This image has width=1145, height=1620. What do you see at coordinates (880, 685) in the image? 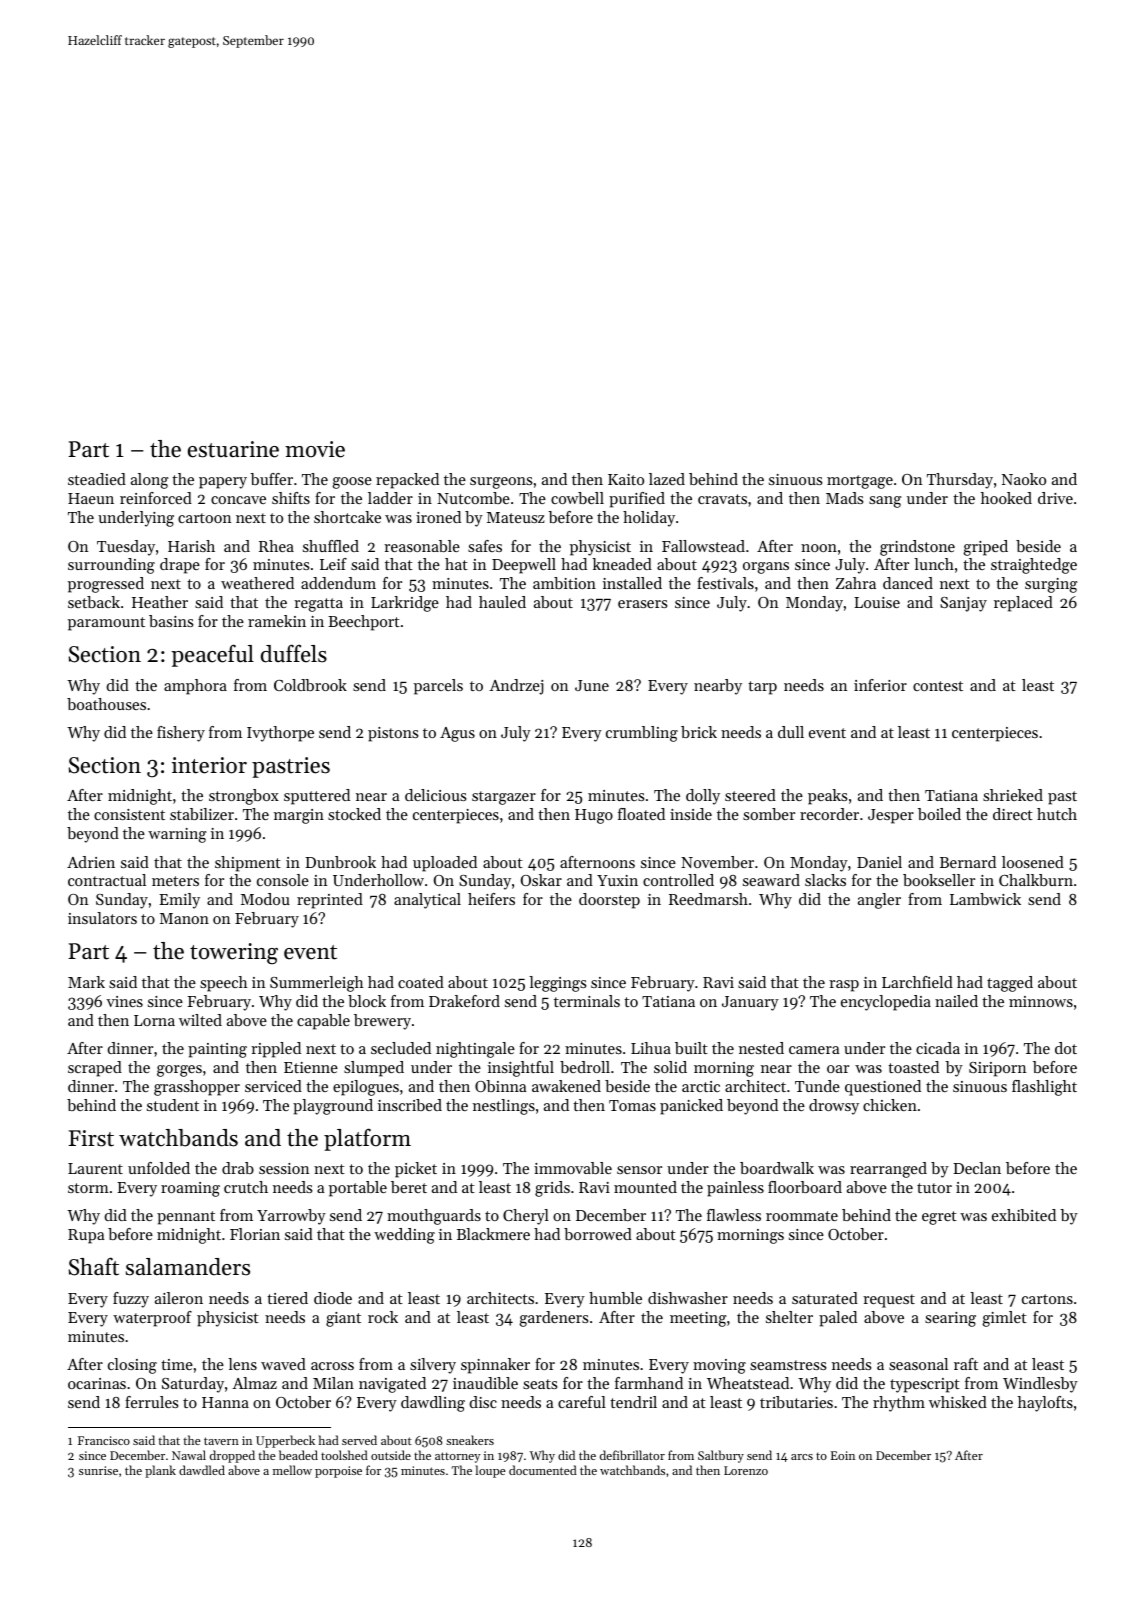
I see `inferior` at bounding box center [880, 685].
